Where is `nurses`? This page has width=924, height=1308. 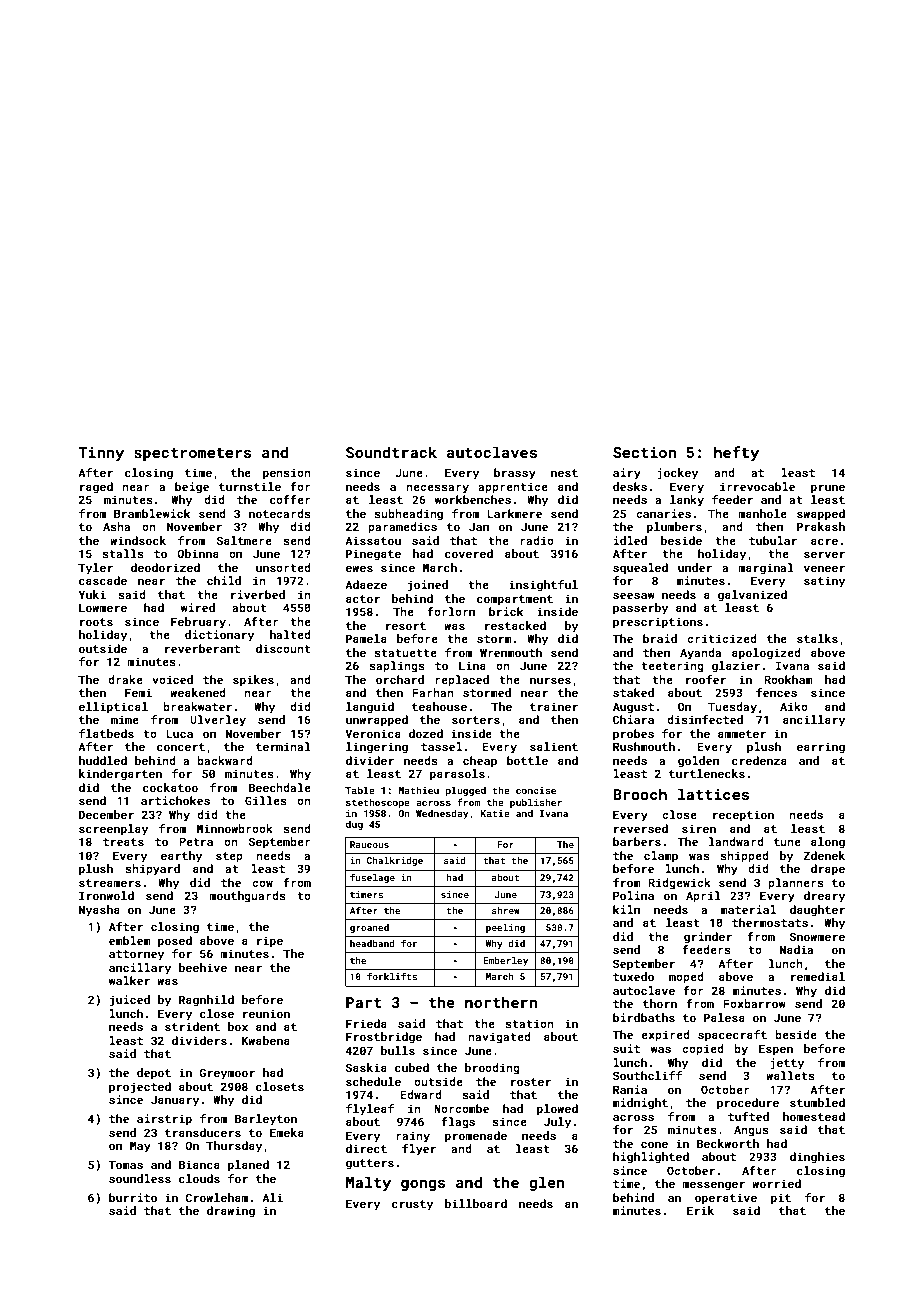
nurses is located at coordinates (550, 680).
